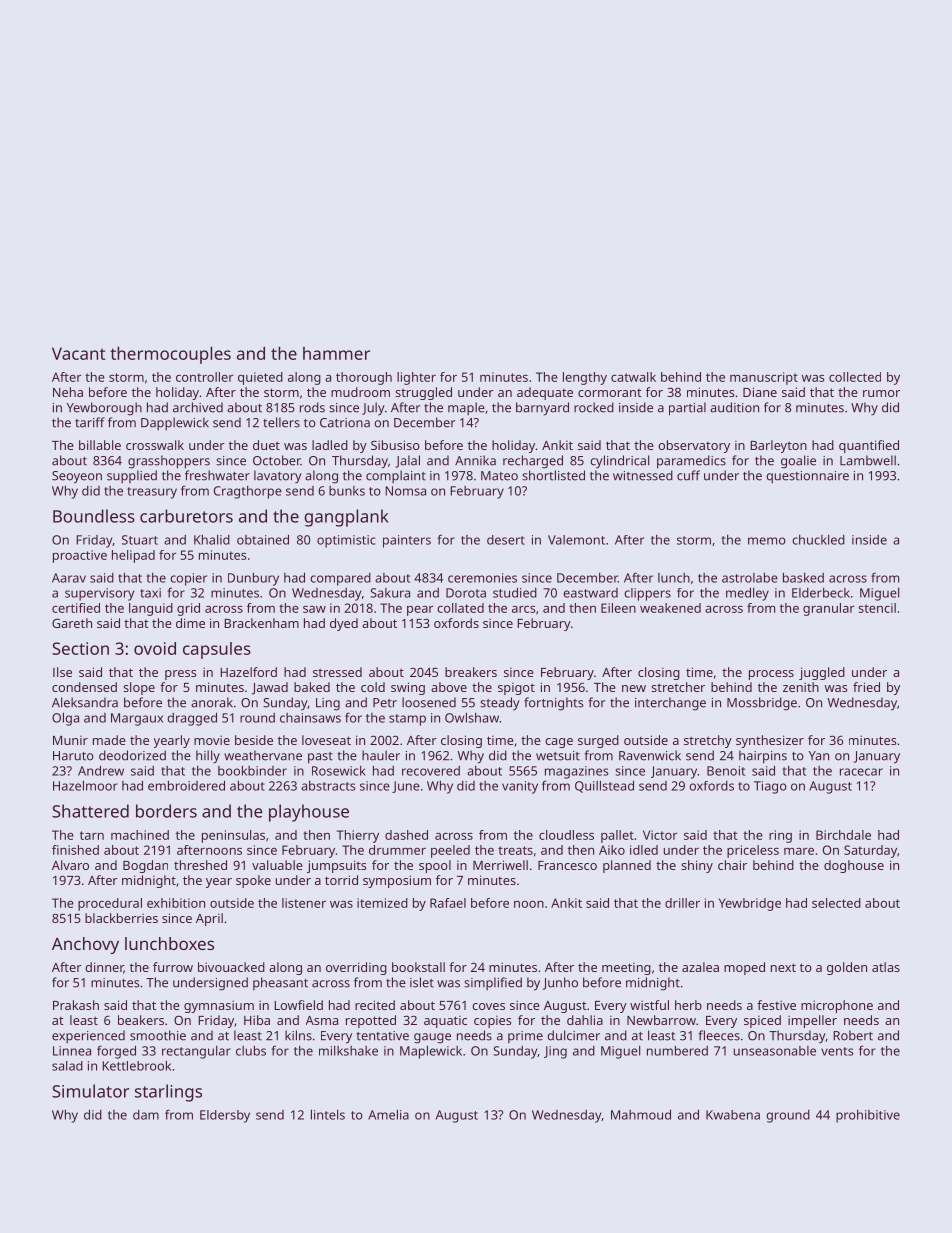 This document has width=952, height=1233. What do you see at coordinates (877, 608) in the document?
I see `stencil` at bounding box center [877, 608].
